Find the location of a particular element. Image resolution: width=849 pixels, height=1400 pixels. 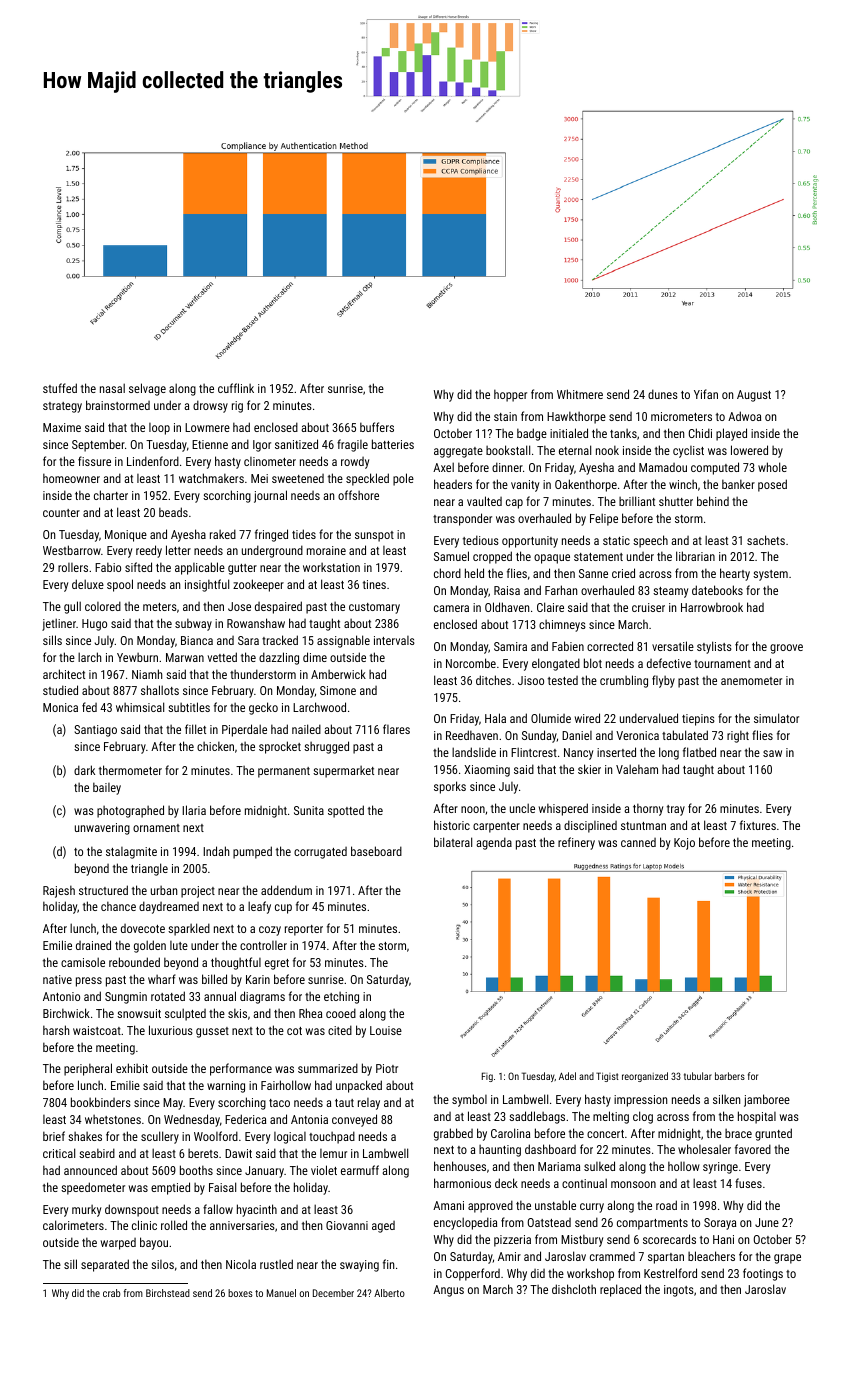

thoughtful is located at coordinates (236, 963).
